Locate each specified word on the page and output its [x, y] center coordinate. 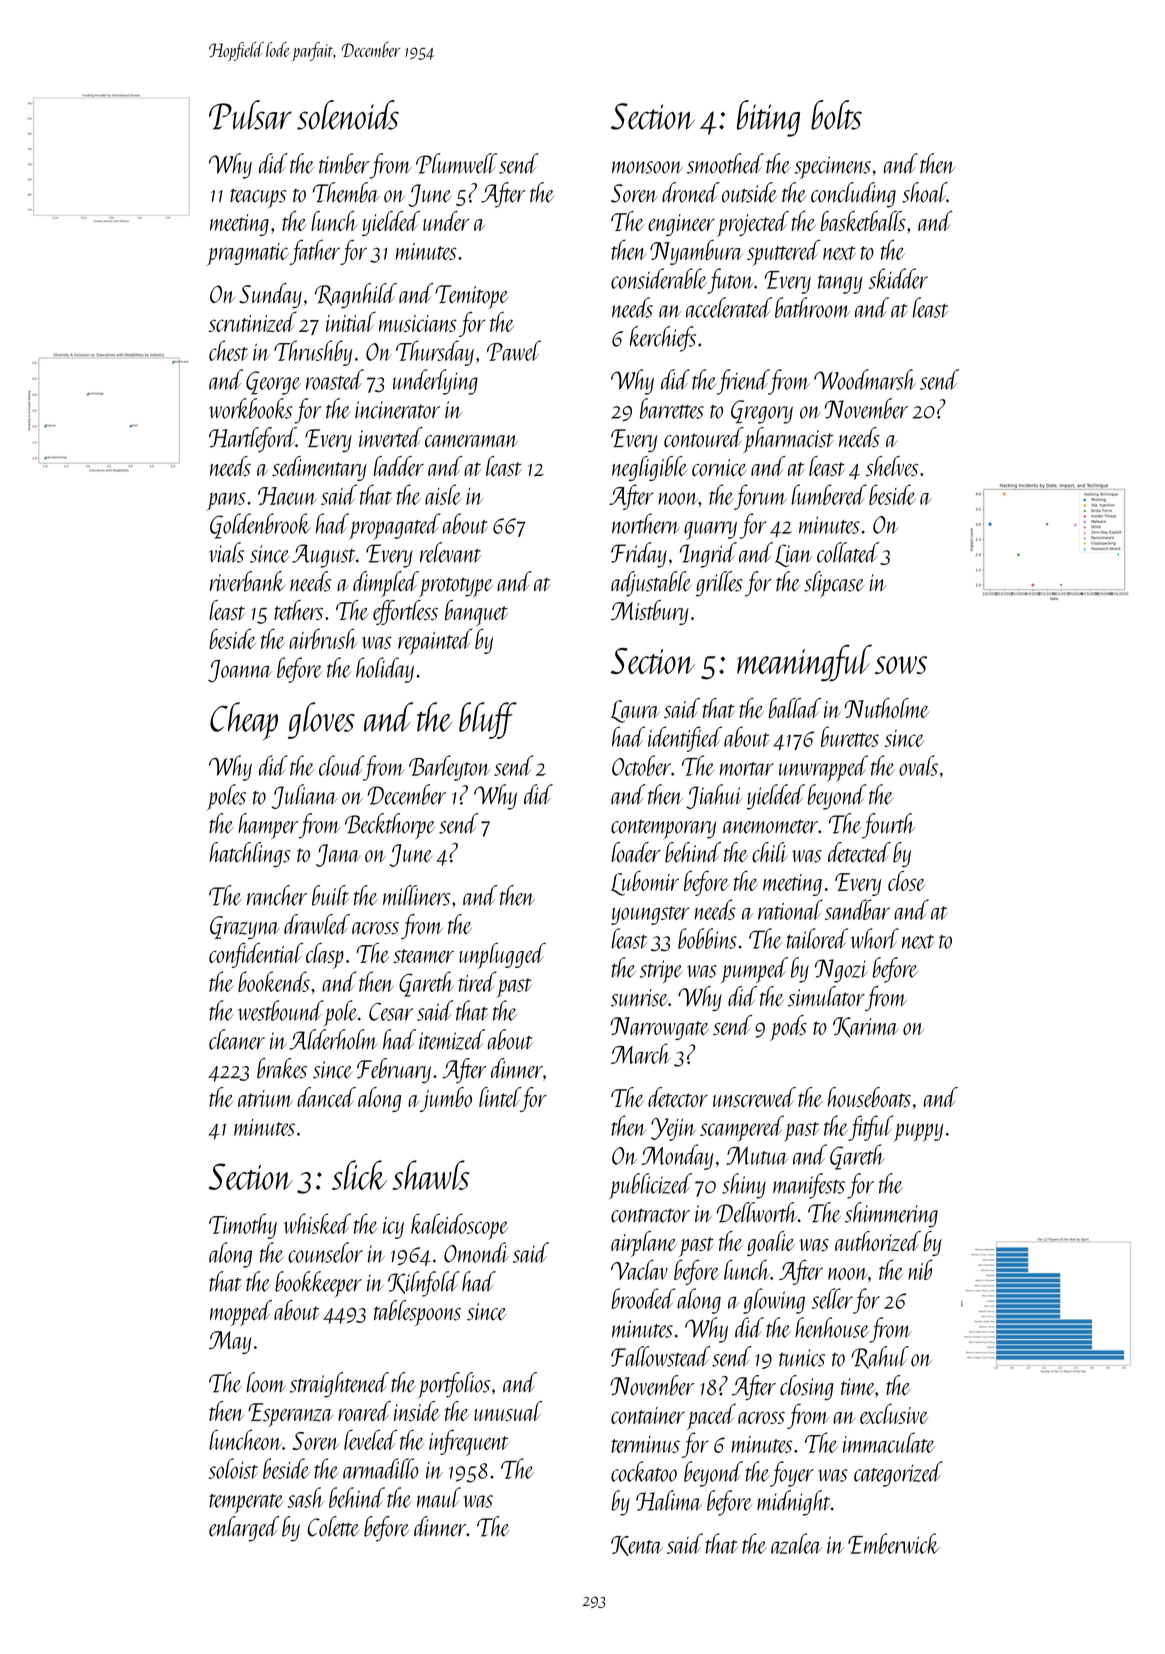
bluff [488, 720]
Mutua [757, 1155]
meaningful [804, 662]
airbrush [323, 638]
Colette [333, 1526]
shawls [430, 1175]
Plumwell [456, 163]
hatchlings [250, 854]
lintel [500, 1097]
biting [768, 118]
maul [439, 1497]
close [906, 880]
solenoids [348, 115]
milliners [416, 895]
